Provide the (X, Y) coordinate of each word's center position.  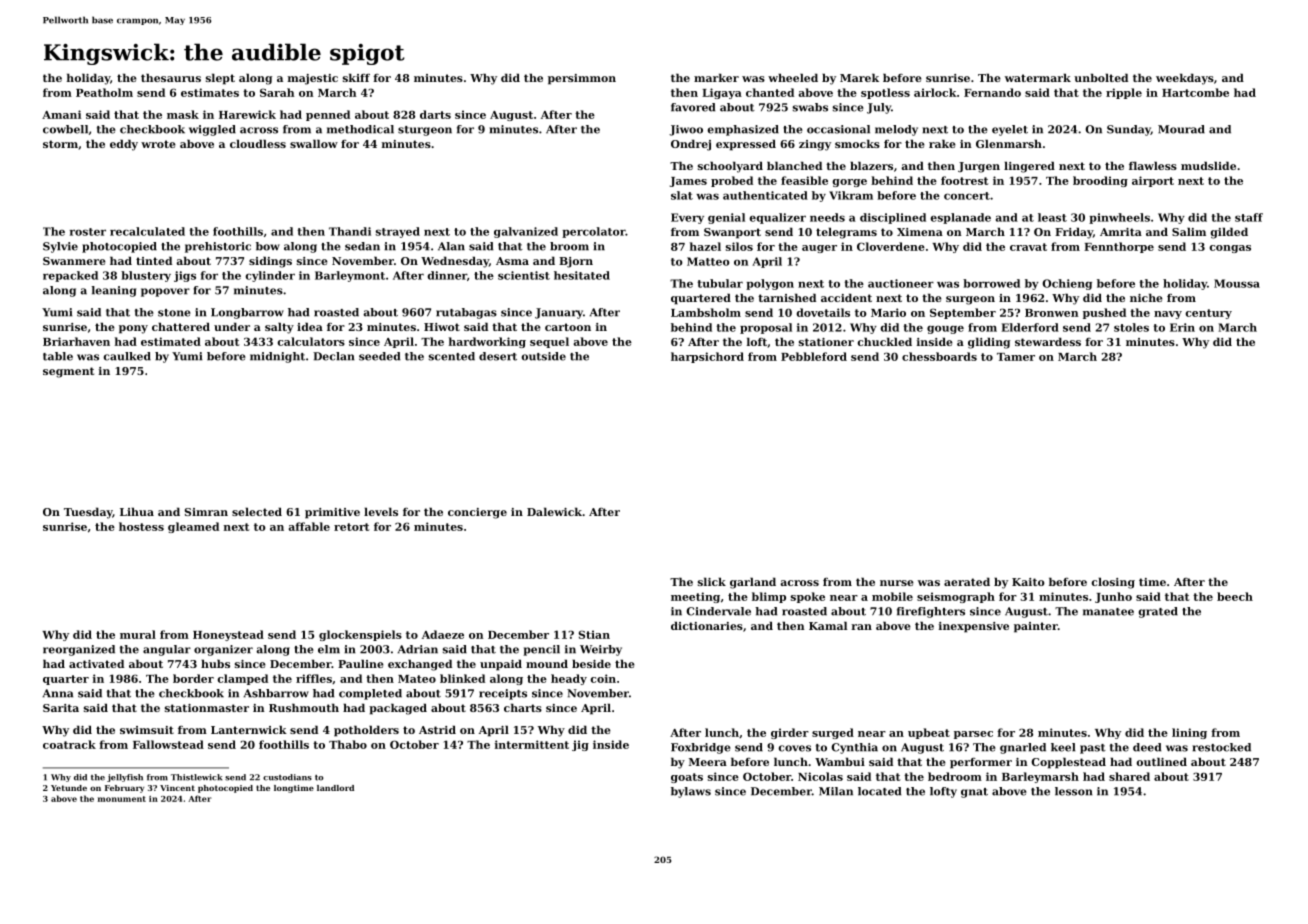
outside (543, 356)
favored (693, 107)
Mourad (1181, 129)
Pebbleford (814, 356)
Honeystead (228, 635)
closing (1113, 583)
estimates (210, 92)
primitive (332, 513)
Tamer (1016, 357)
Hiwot (442, 327)
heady (569, 679)
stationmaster (207, 708)
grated (1158, 612)
